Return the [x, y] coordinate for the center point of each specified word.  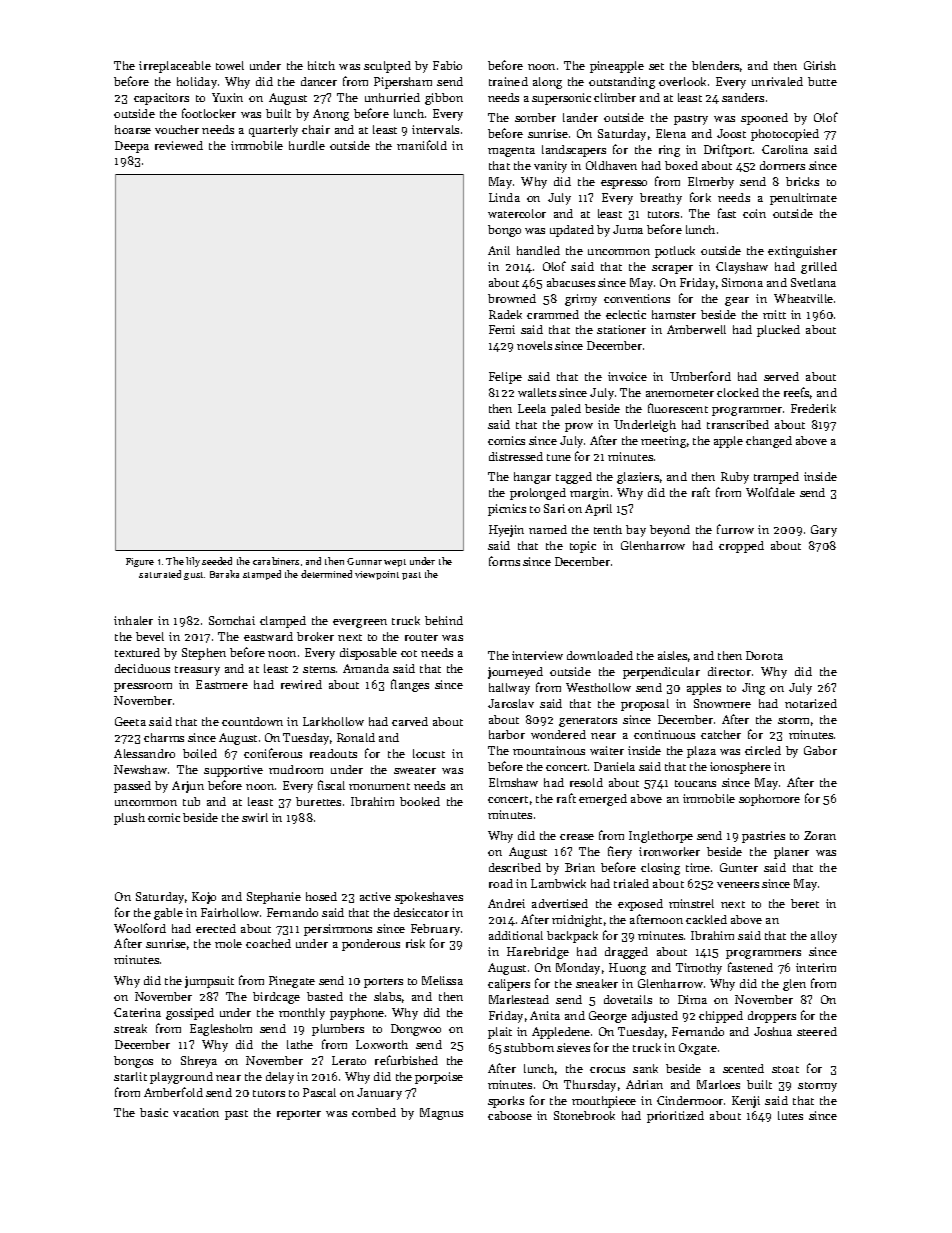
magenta [511, 152]
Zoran [820, 835]
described [515, 867]
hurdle [307, 145]
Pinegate [292, 982]
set [656, 66]
